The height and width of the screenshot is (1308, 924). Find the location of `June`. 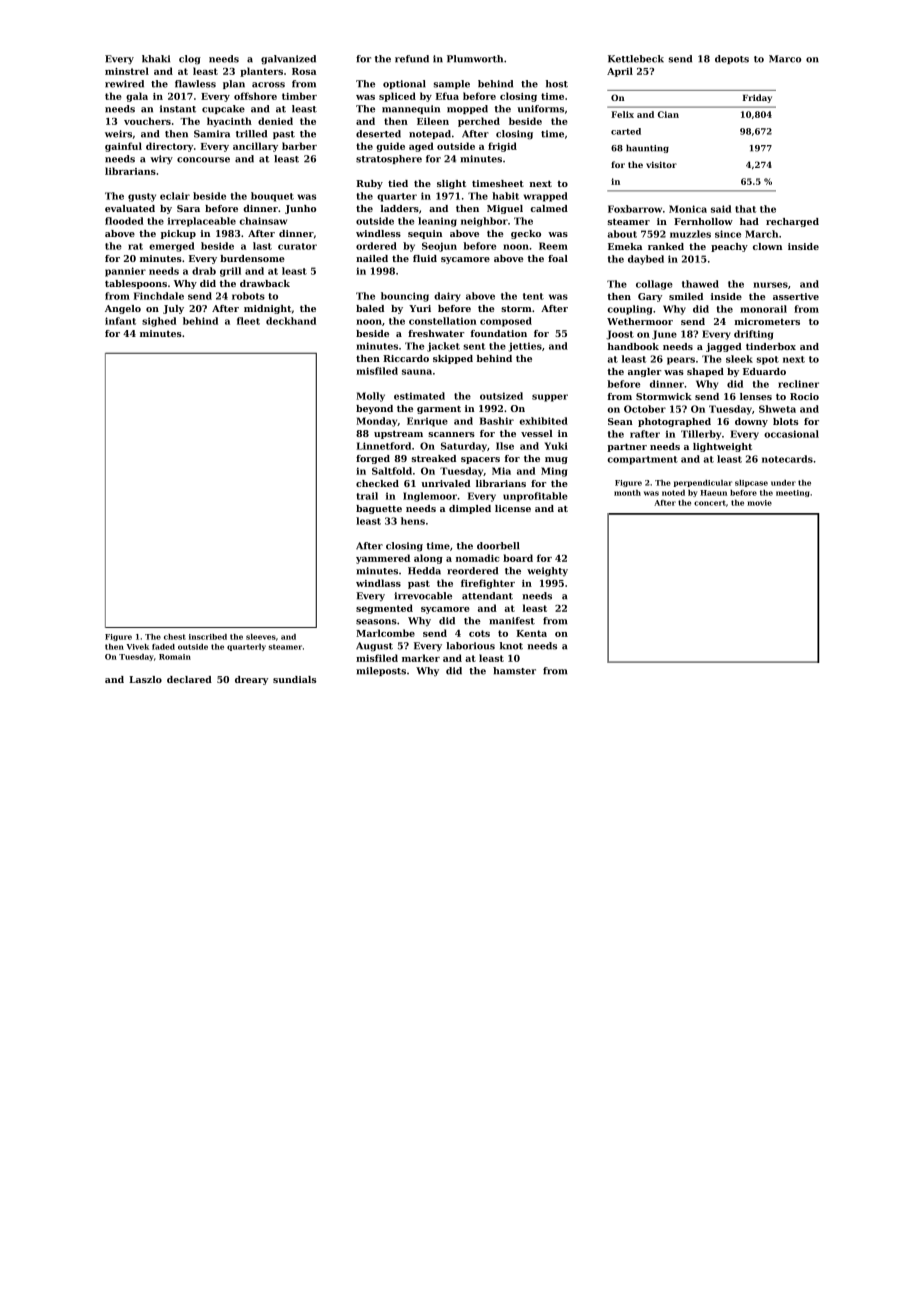

June is located at coordinates (664, 335).
